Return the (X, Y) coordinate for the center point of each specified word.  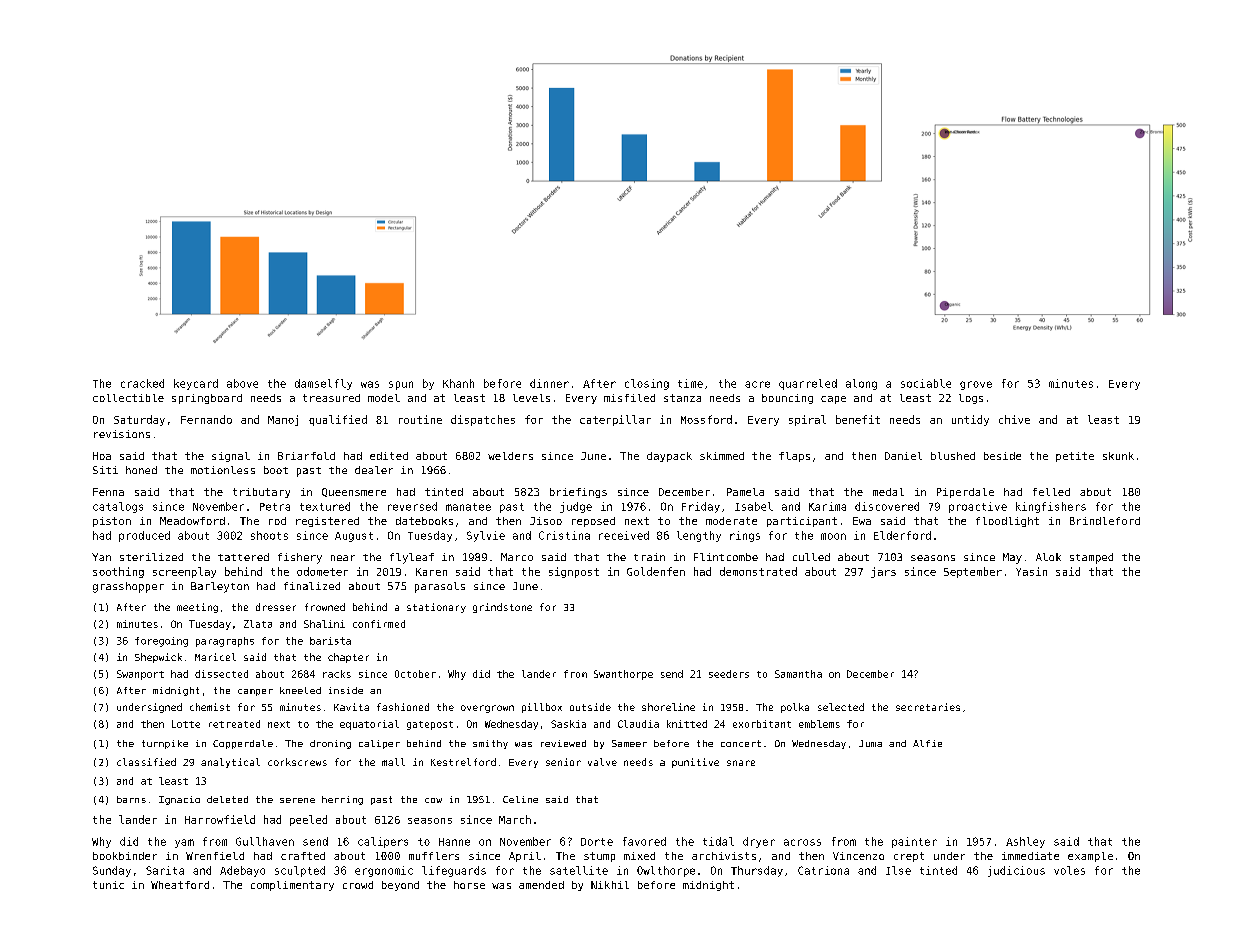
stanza (682, 398)
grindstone (502, 608)
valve (602, 762)
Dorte (597, 842)
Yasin (1031, 571)
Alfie (927, 743)
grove (976, 385)
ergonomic (384, 871)
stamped (1091, 558)
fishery (300, 558)
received (624, 535)
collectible (128, 398)
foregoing (161, 642)
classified (146, 762)
